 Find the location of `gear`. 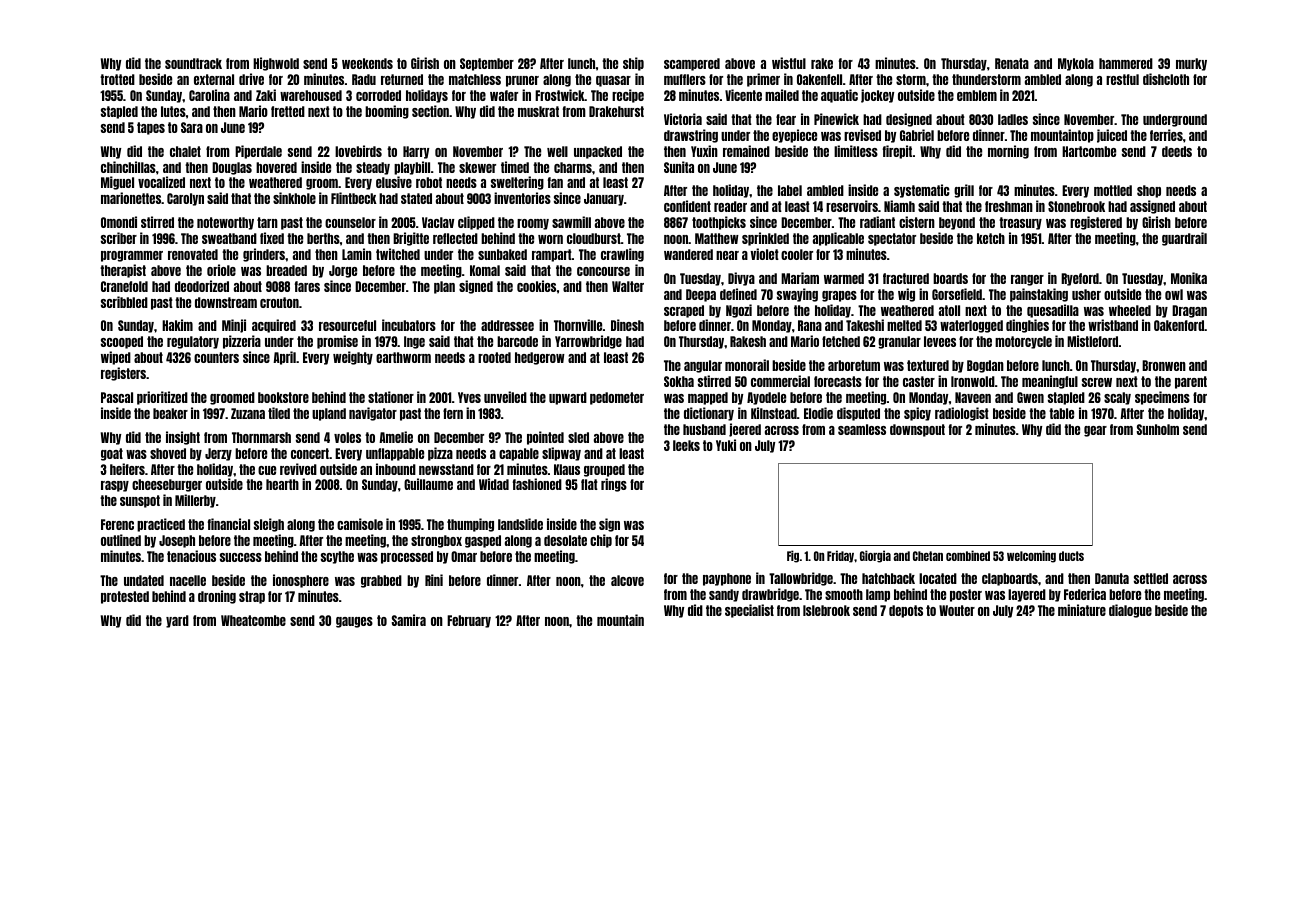

gear is located at coordinates (1095, 431).
